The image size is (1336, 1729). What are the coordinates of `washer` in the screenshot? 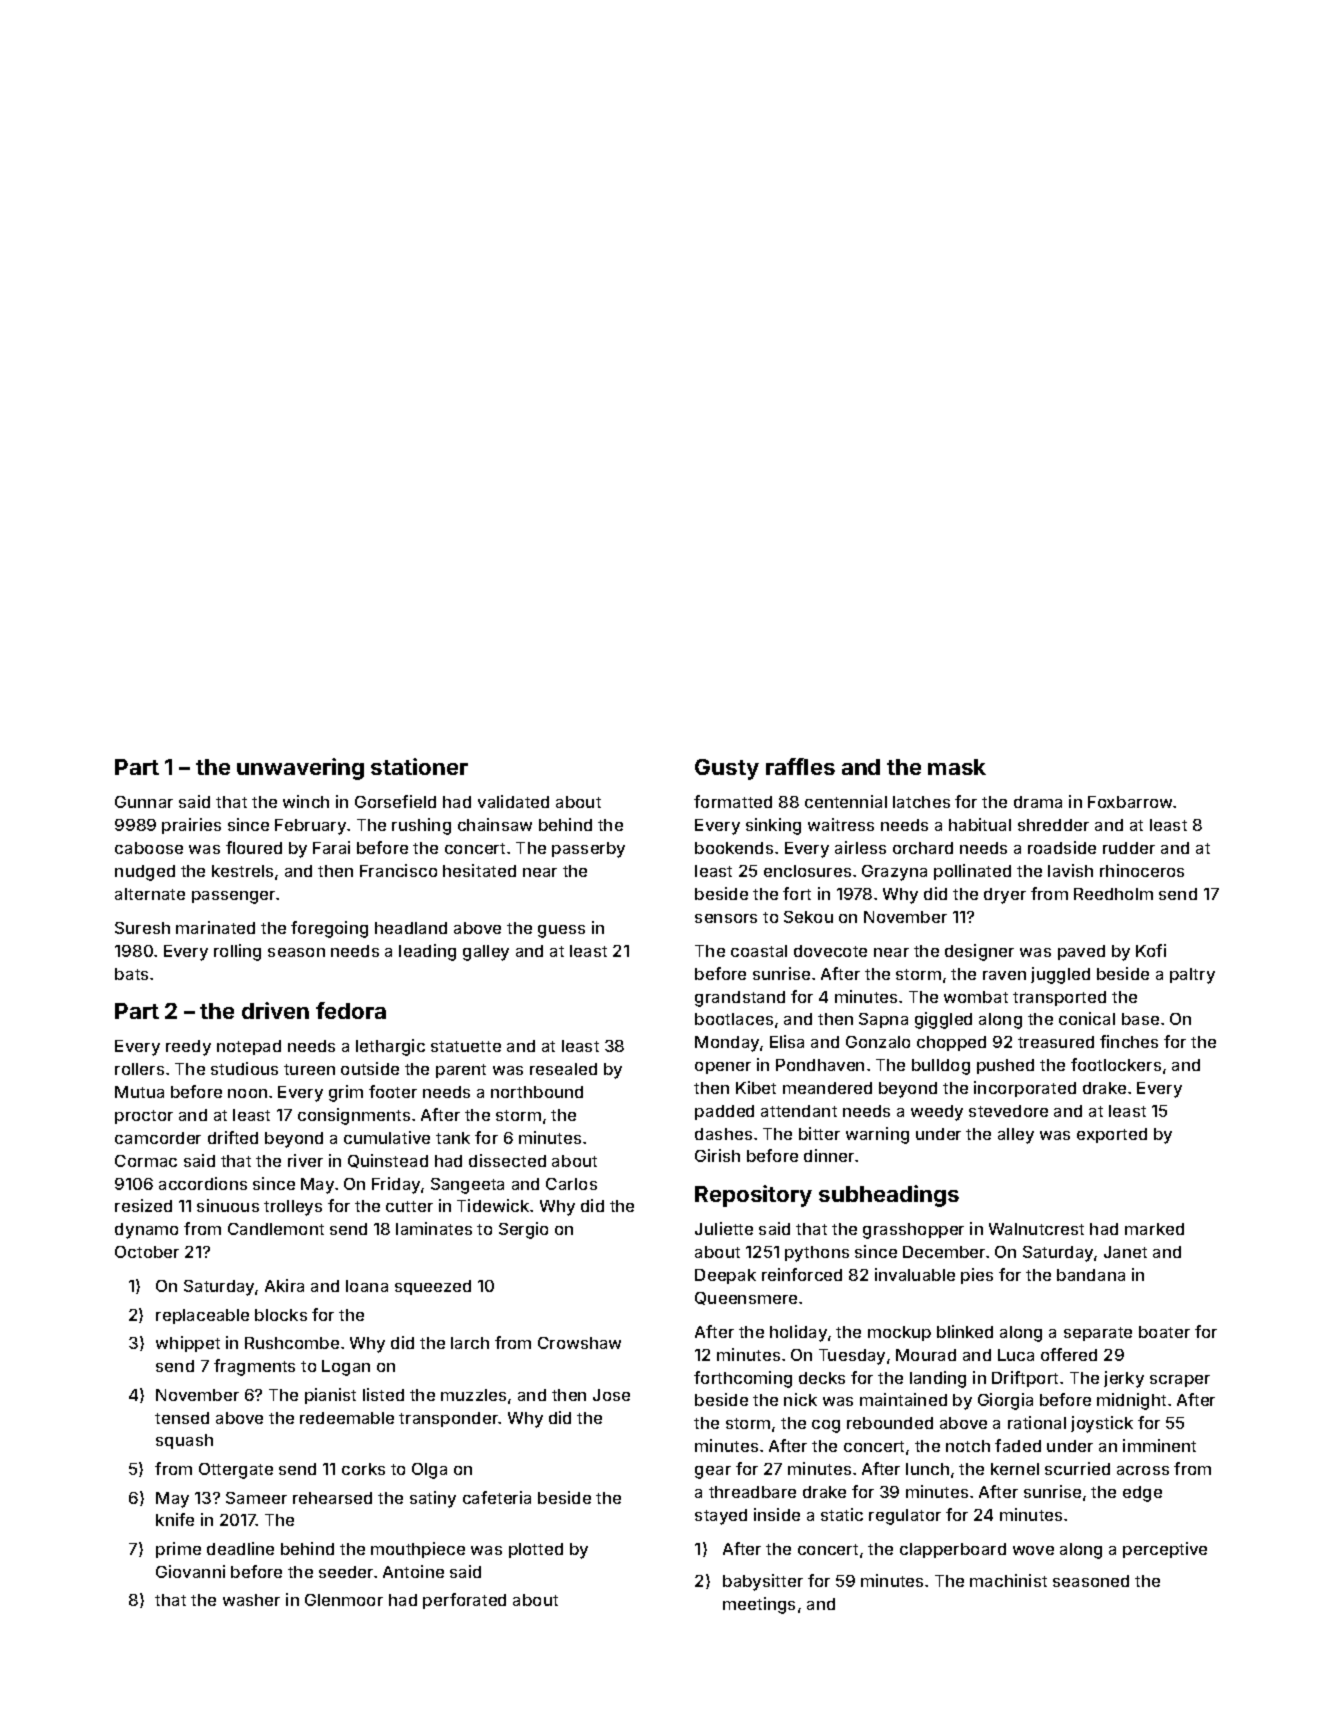 It's located at (251, 1600).
